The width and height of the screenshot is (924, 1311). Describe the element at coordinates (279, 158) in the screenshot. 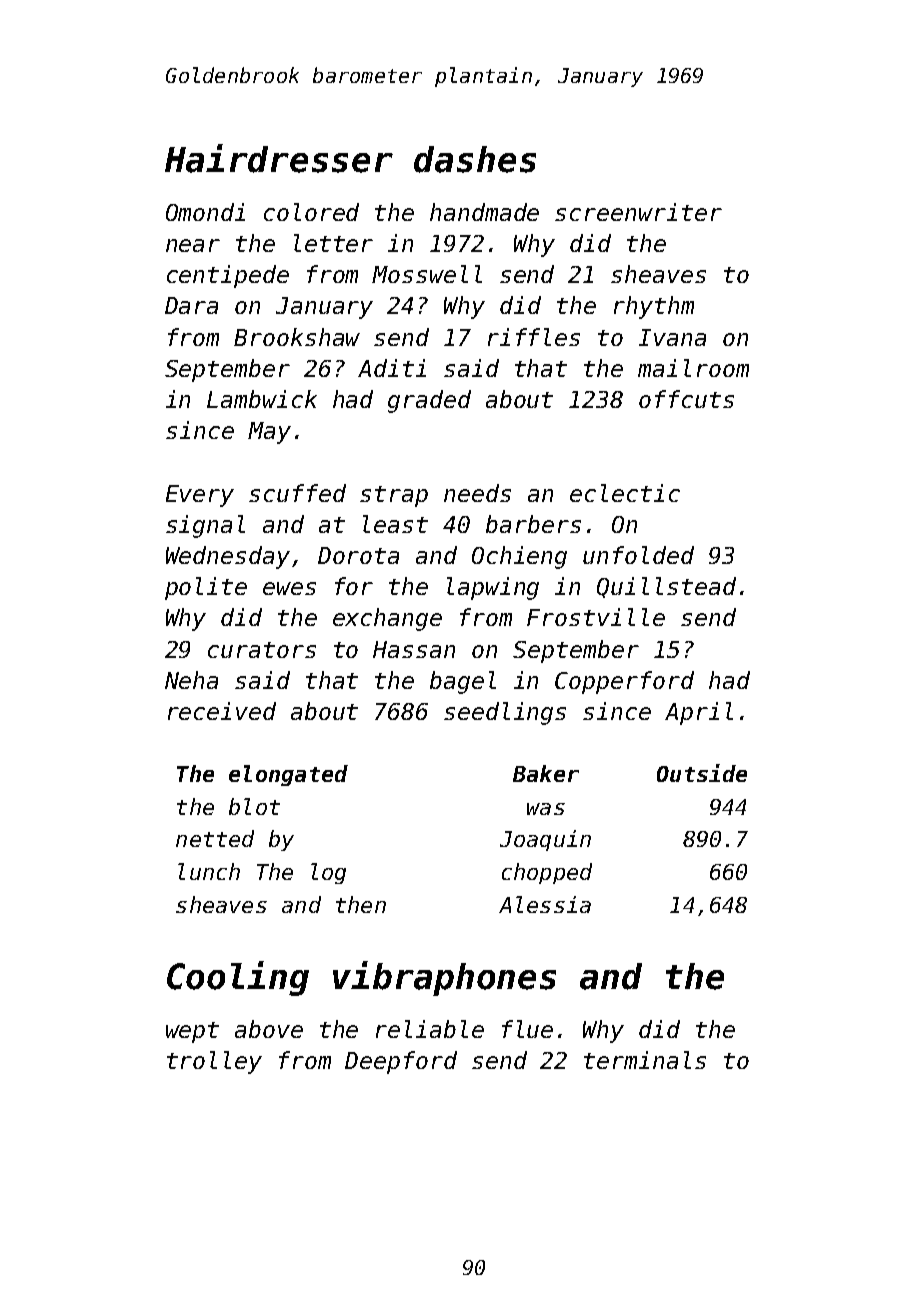

I see `Hairdresser` at that location.
